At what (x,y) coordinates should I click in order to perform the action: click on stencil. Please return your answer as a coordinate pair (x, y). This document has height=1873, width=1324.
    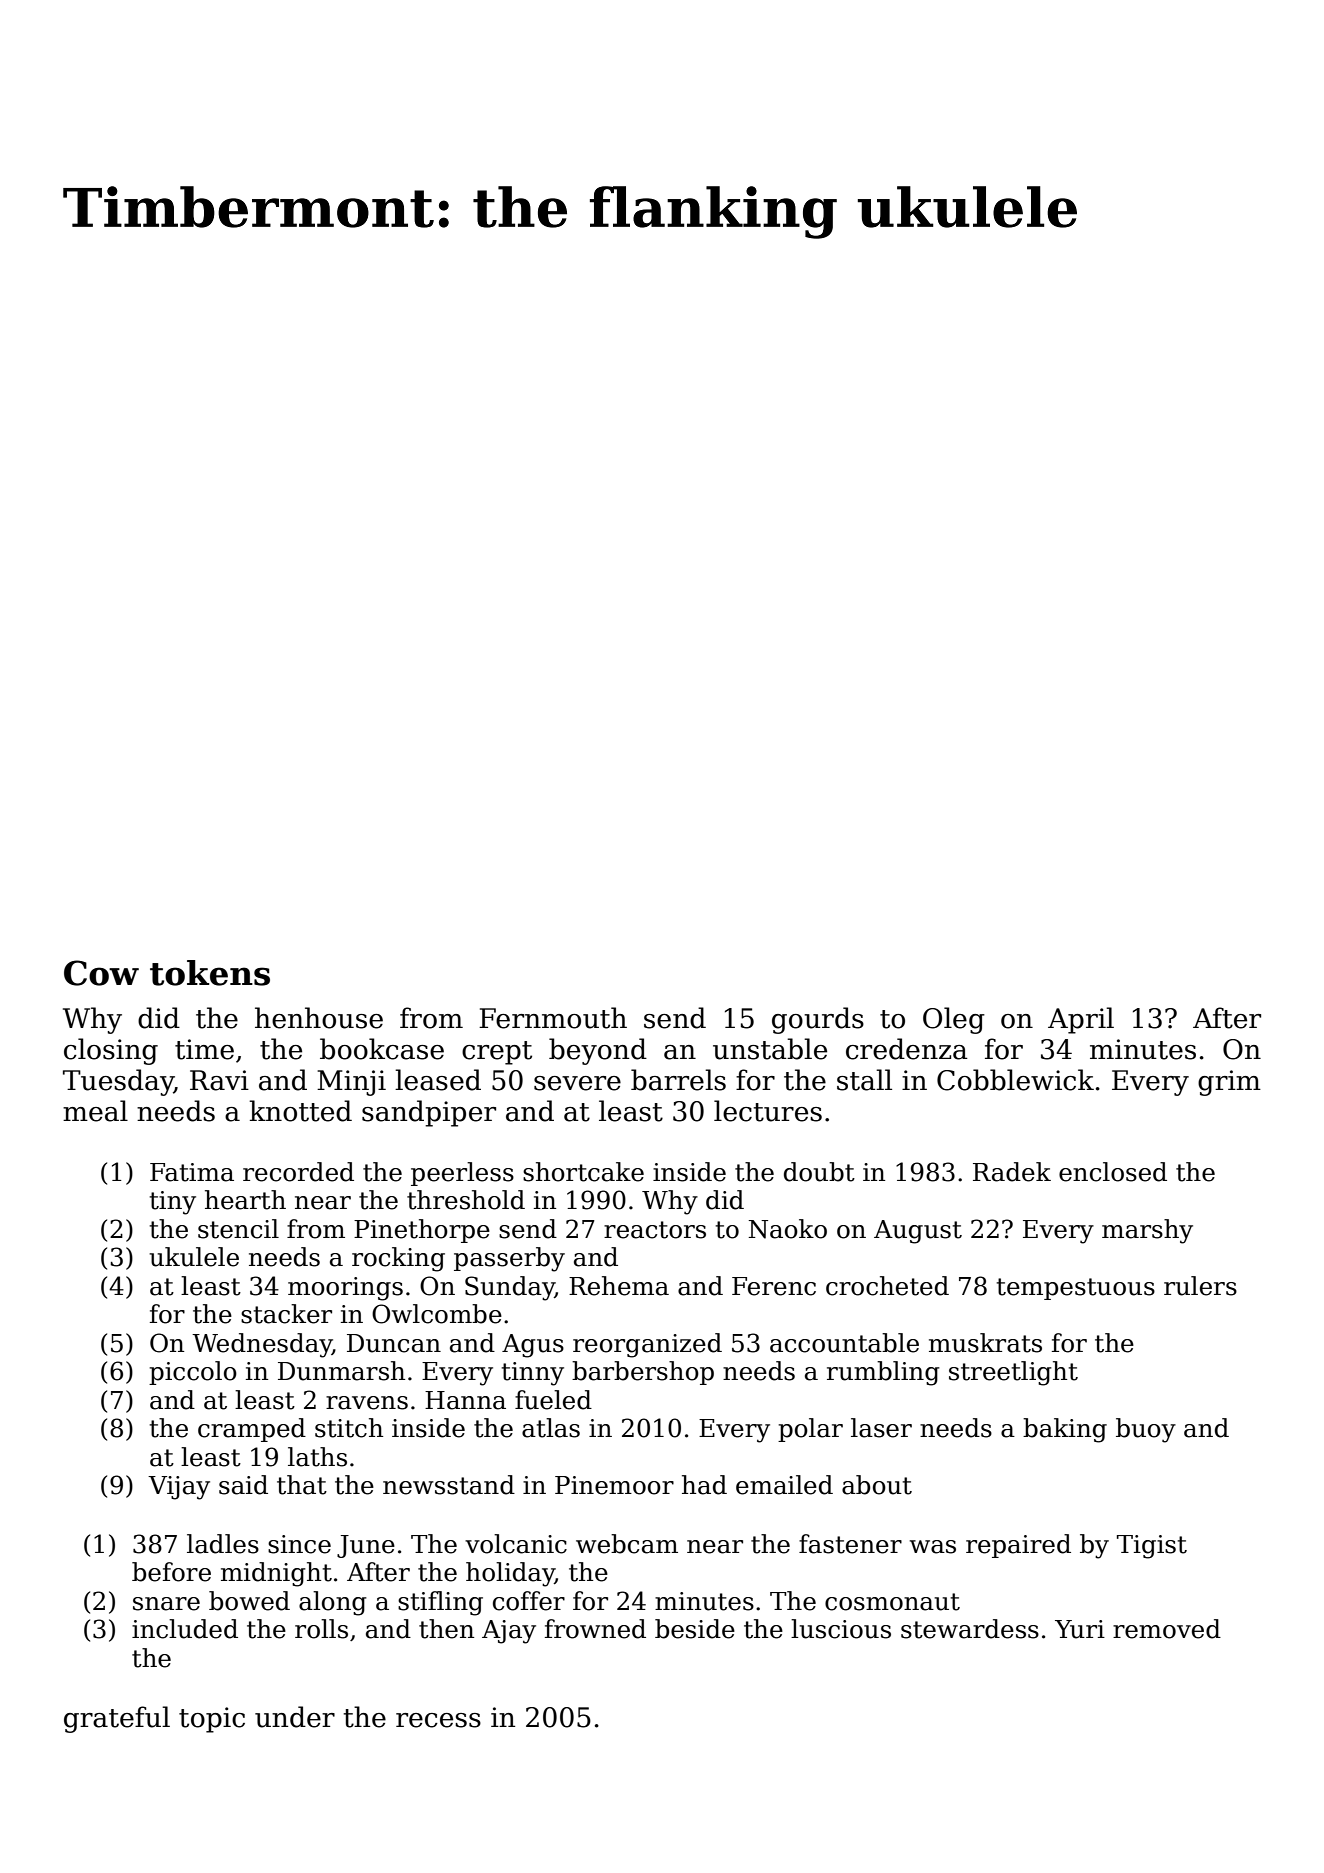
    Looking at the image, I should click on (238, 1229).
